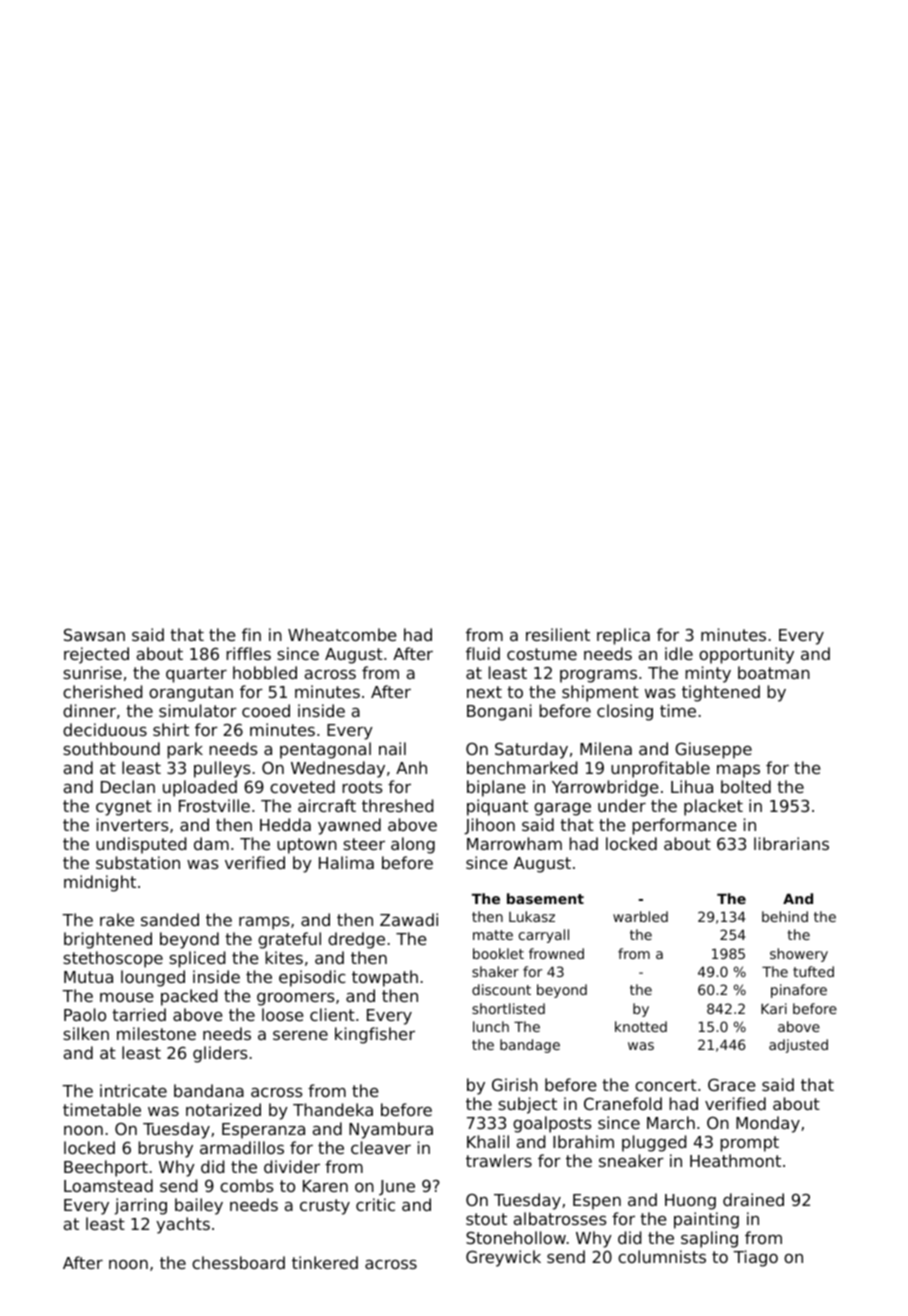  I want to click on minty, so click(708, 674).
